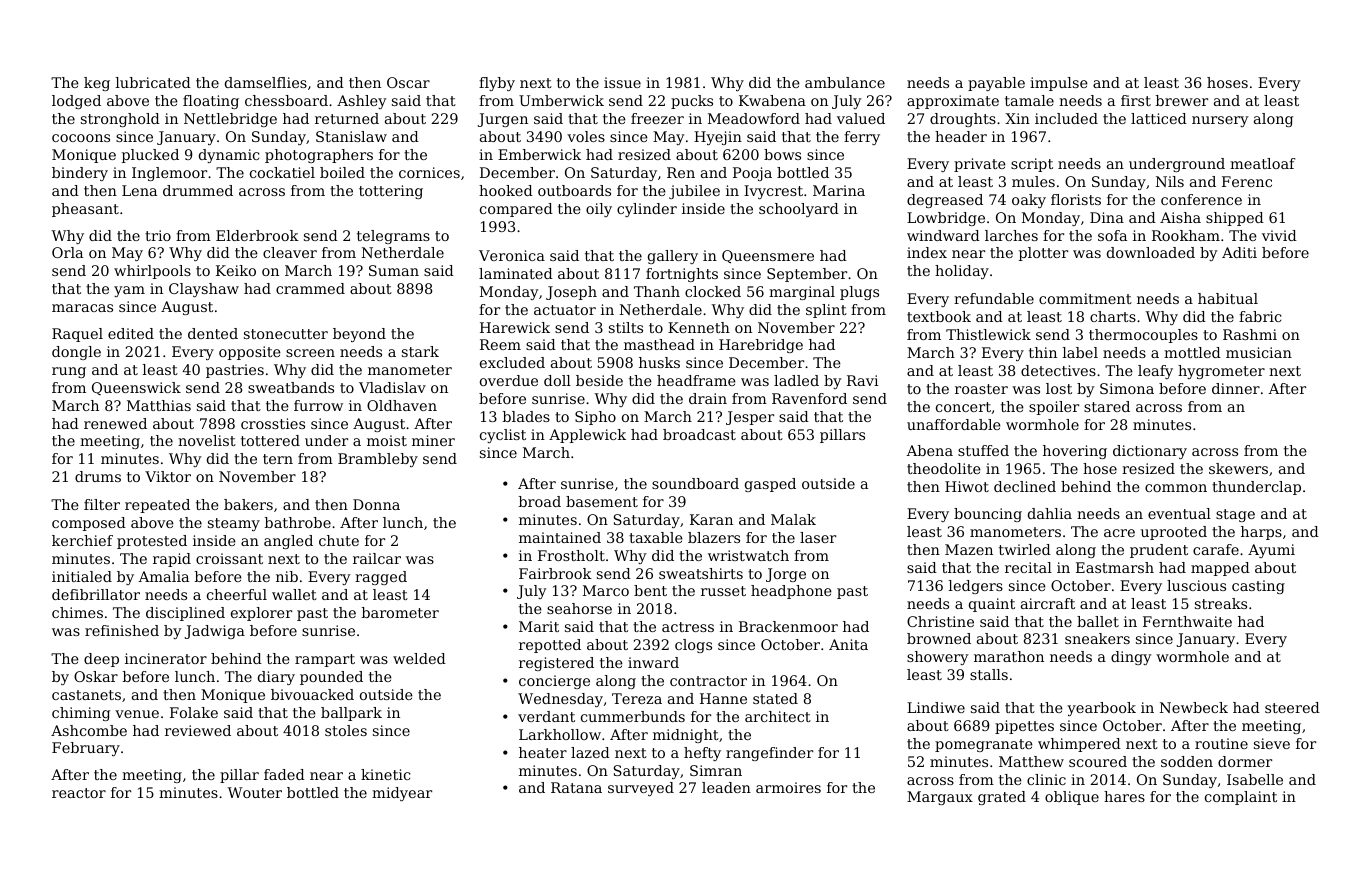  What do you see at coordinates (788, 787) in the document?
I see `armoires` at bounding box center [788, 787].
